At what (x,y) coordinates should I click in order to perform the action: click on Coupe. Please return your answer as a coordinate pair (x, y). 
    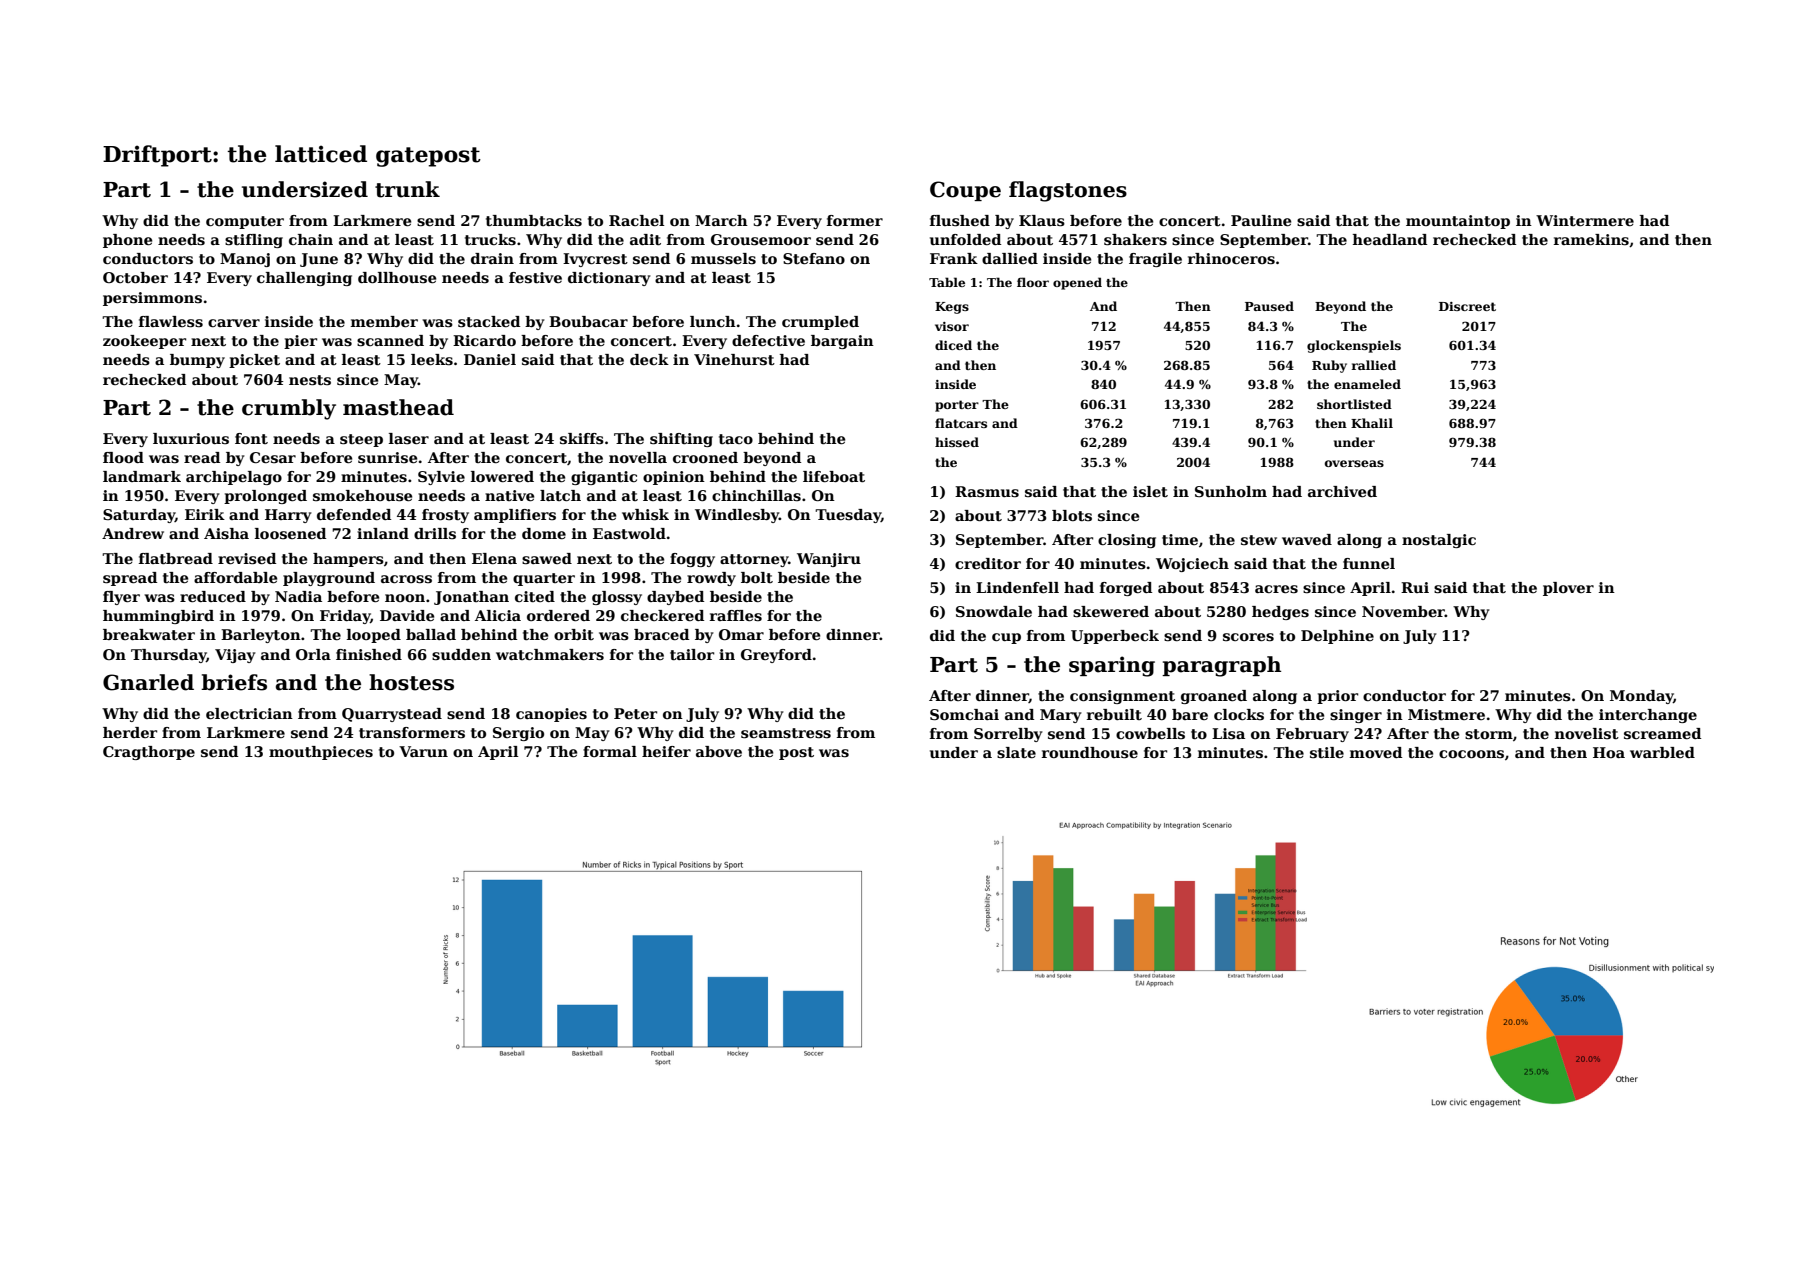
    Looking at the image, I should click on (965, 191).
